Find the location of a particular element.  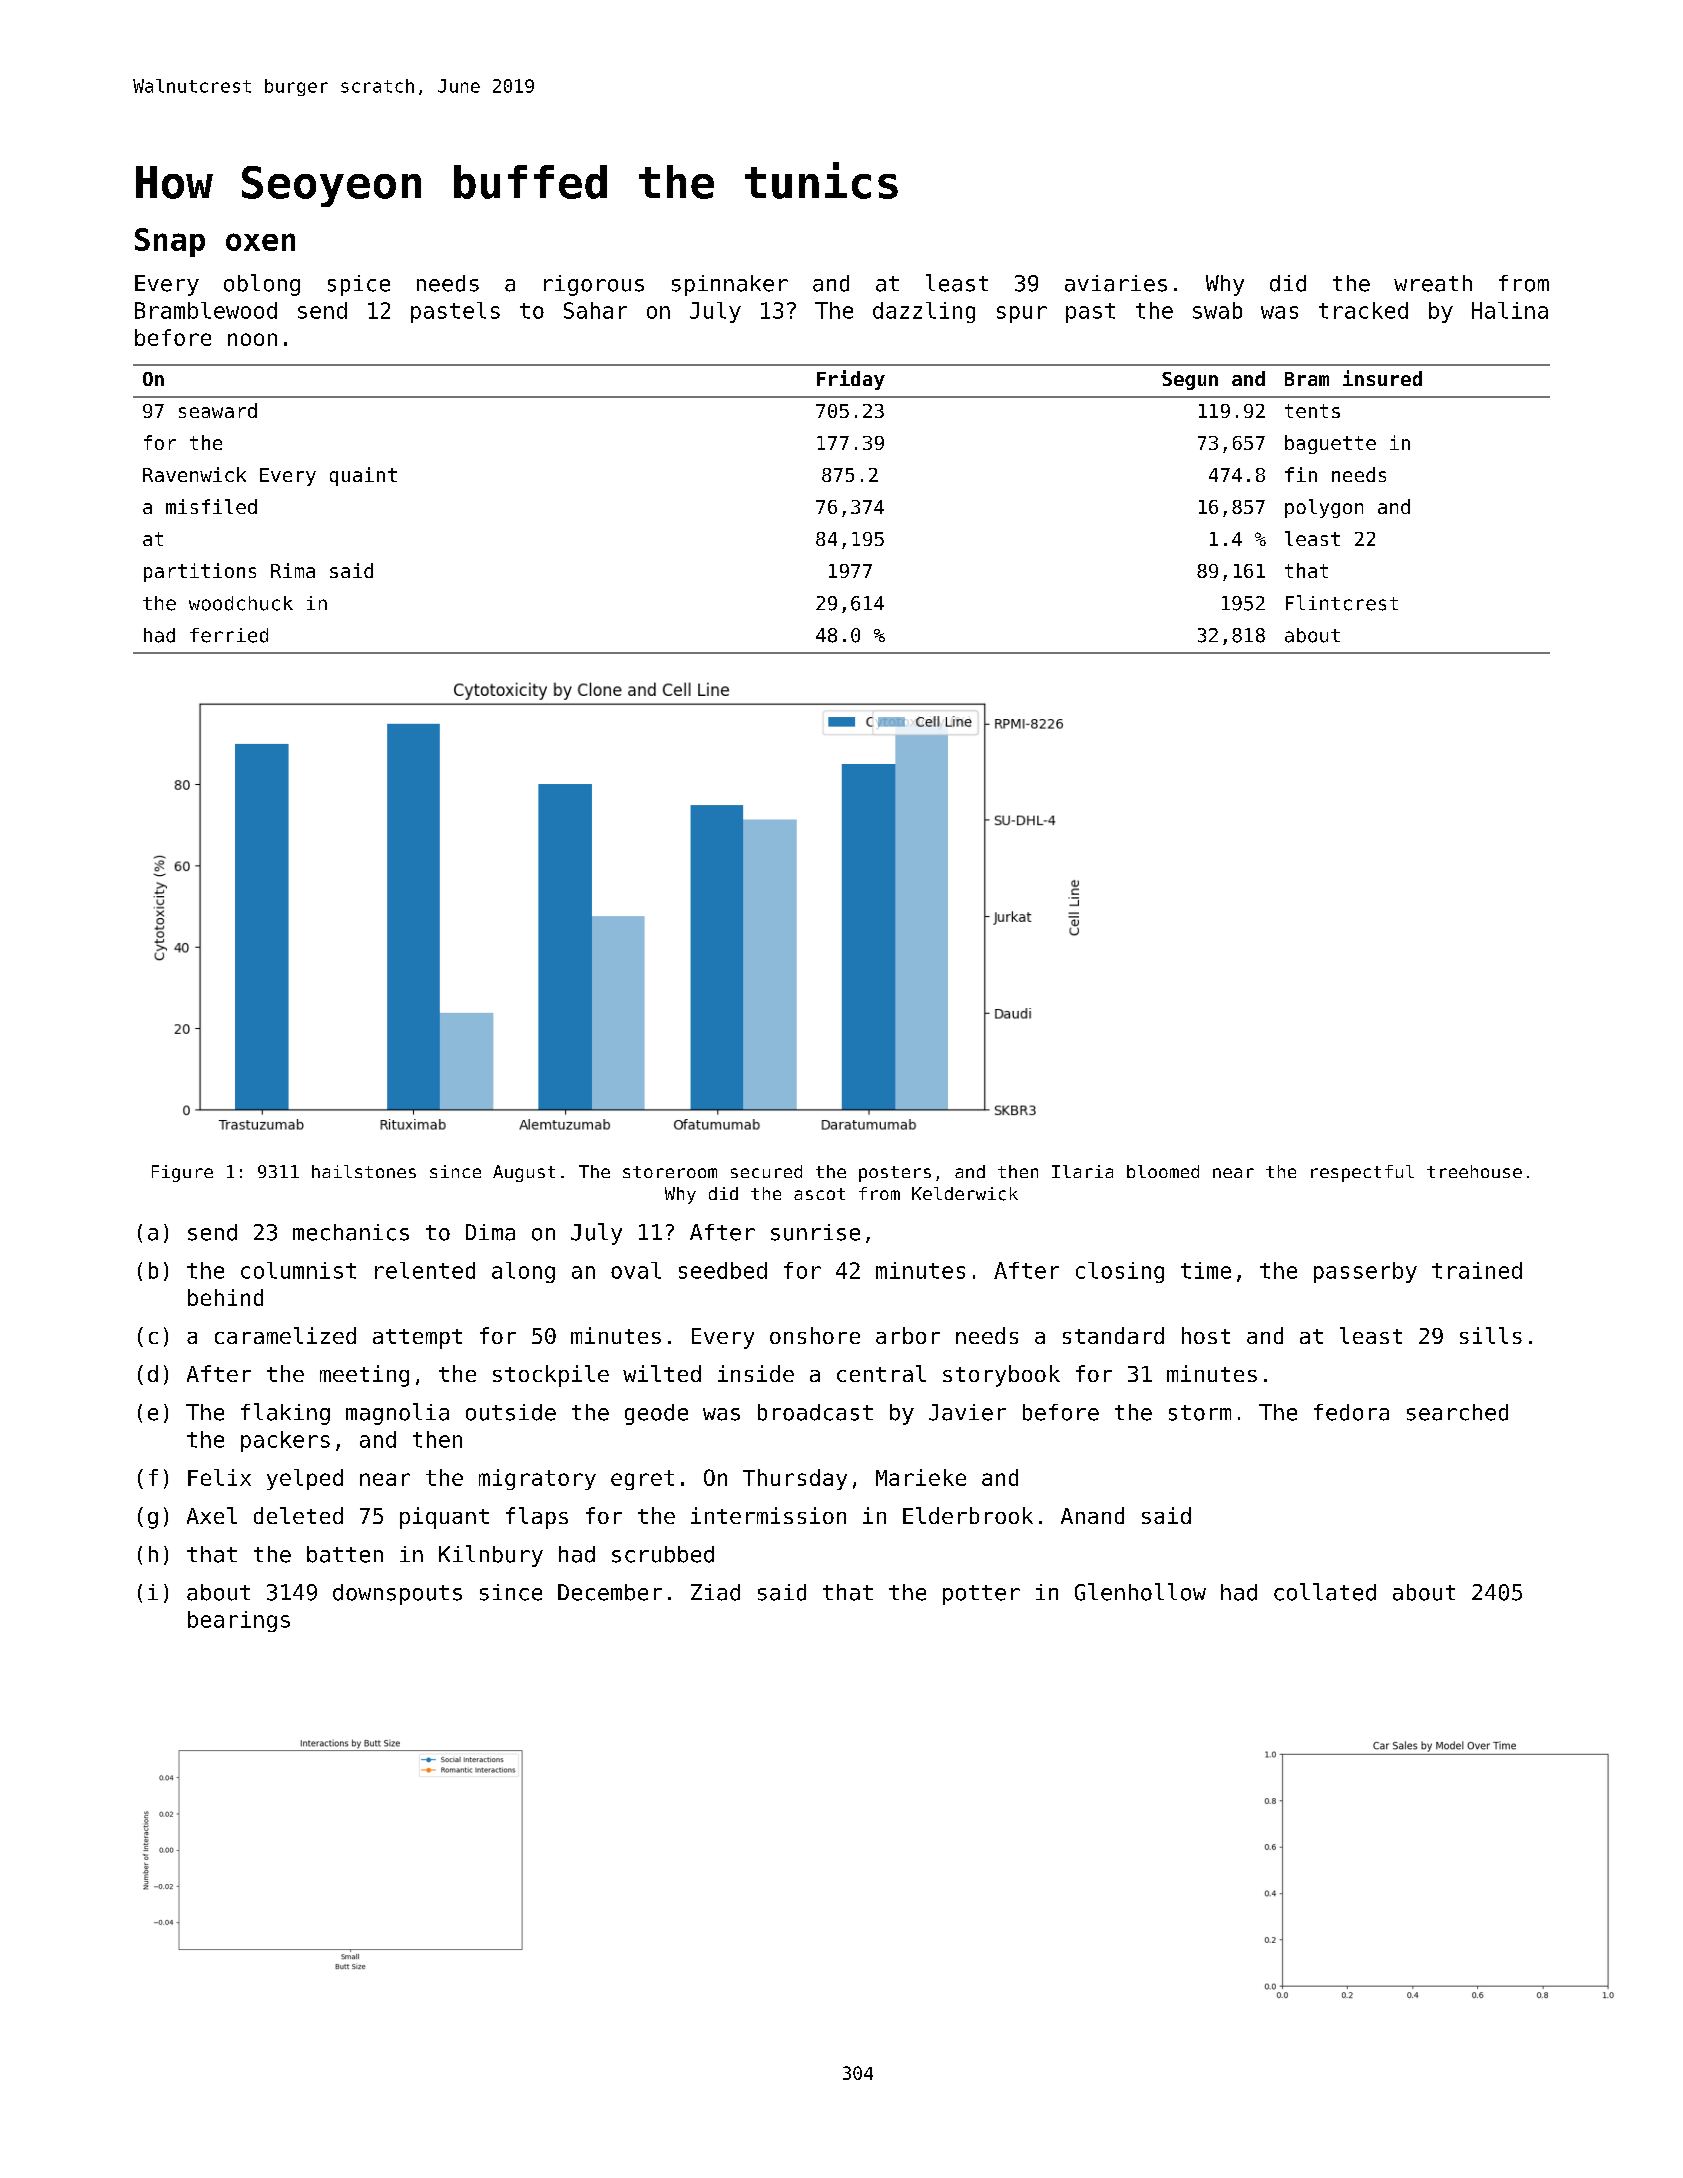

oxen is located at coordinates (260, 242).
